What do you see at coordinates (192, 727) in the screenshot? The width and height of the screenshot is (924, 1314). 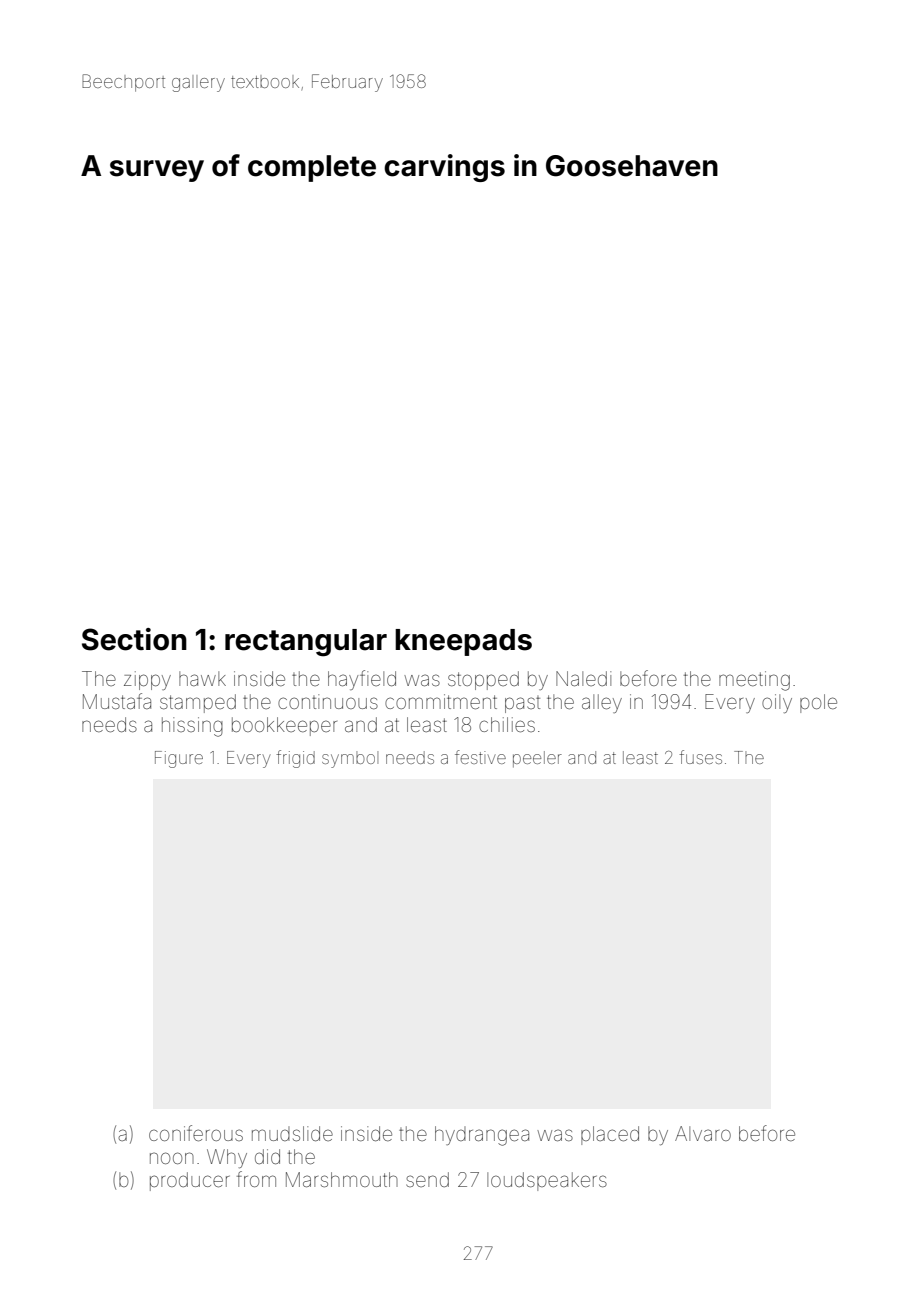 I see `hissing` at bounding box center [192, 727].
